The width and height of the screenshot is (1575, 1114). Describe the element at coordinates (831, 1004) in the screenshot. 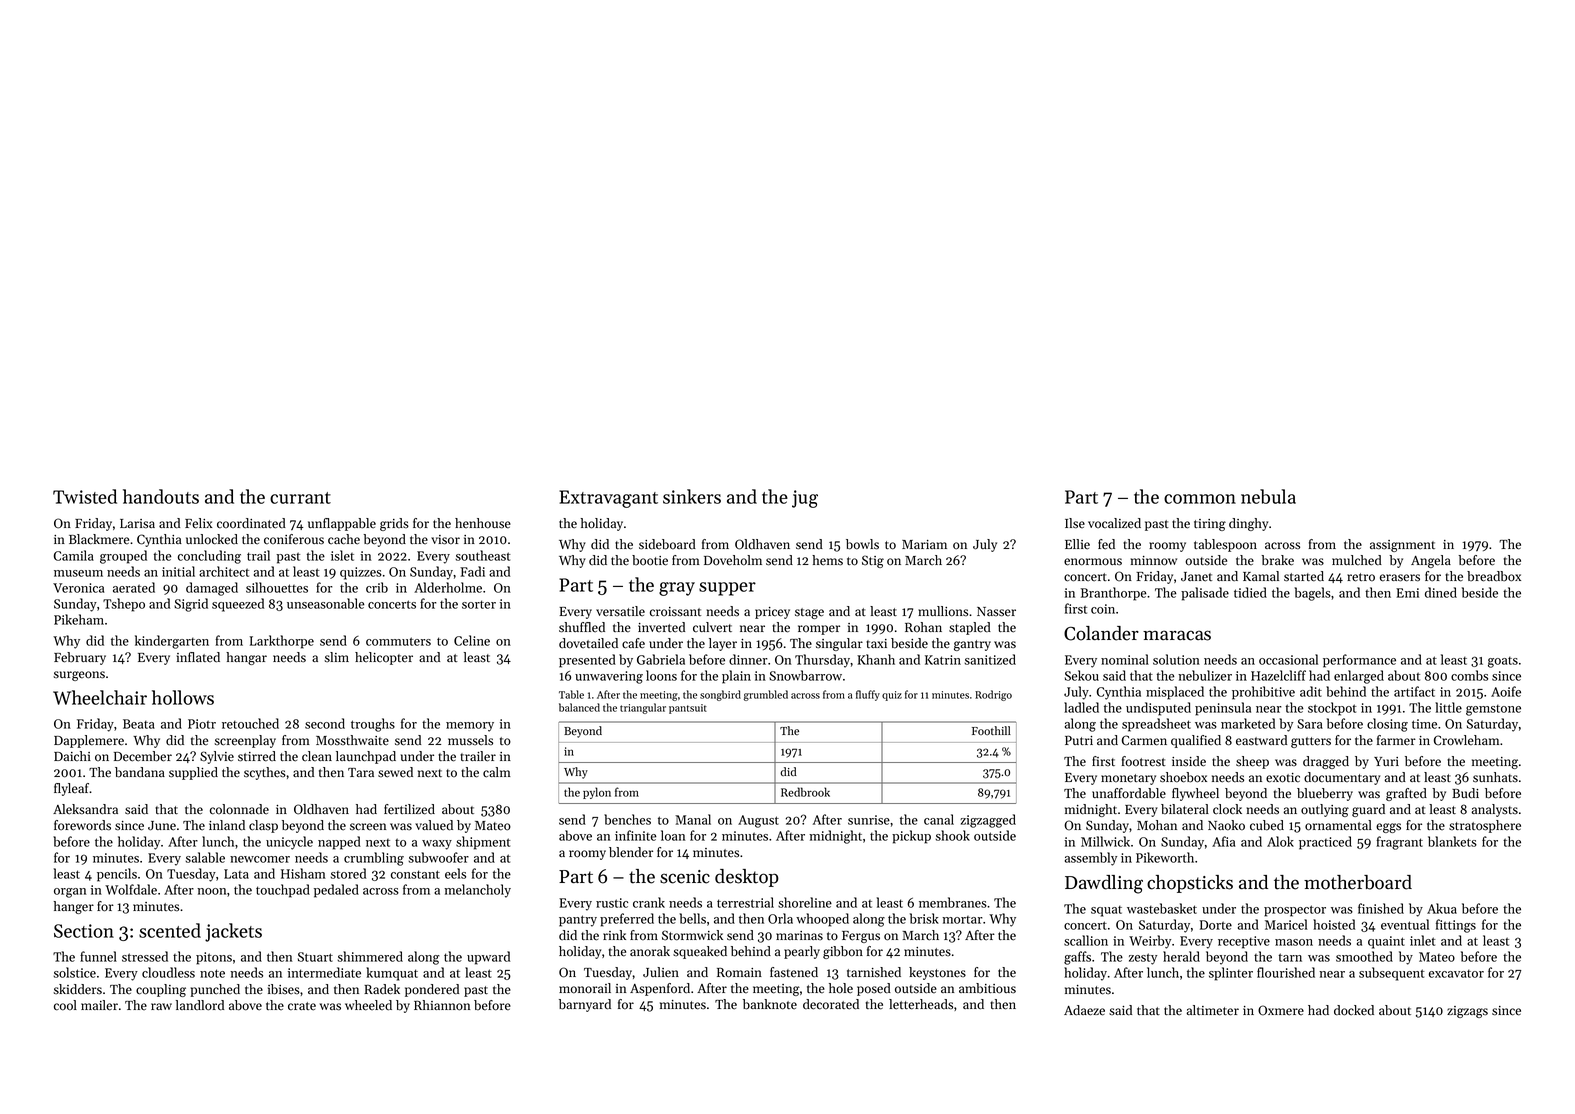

I see `decorated` at that location.
